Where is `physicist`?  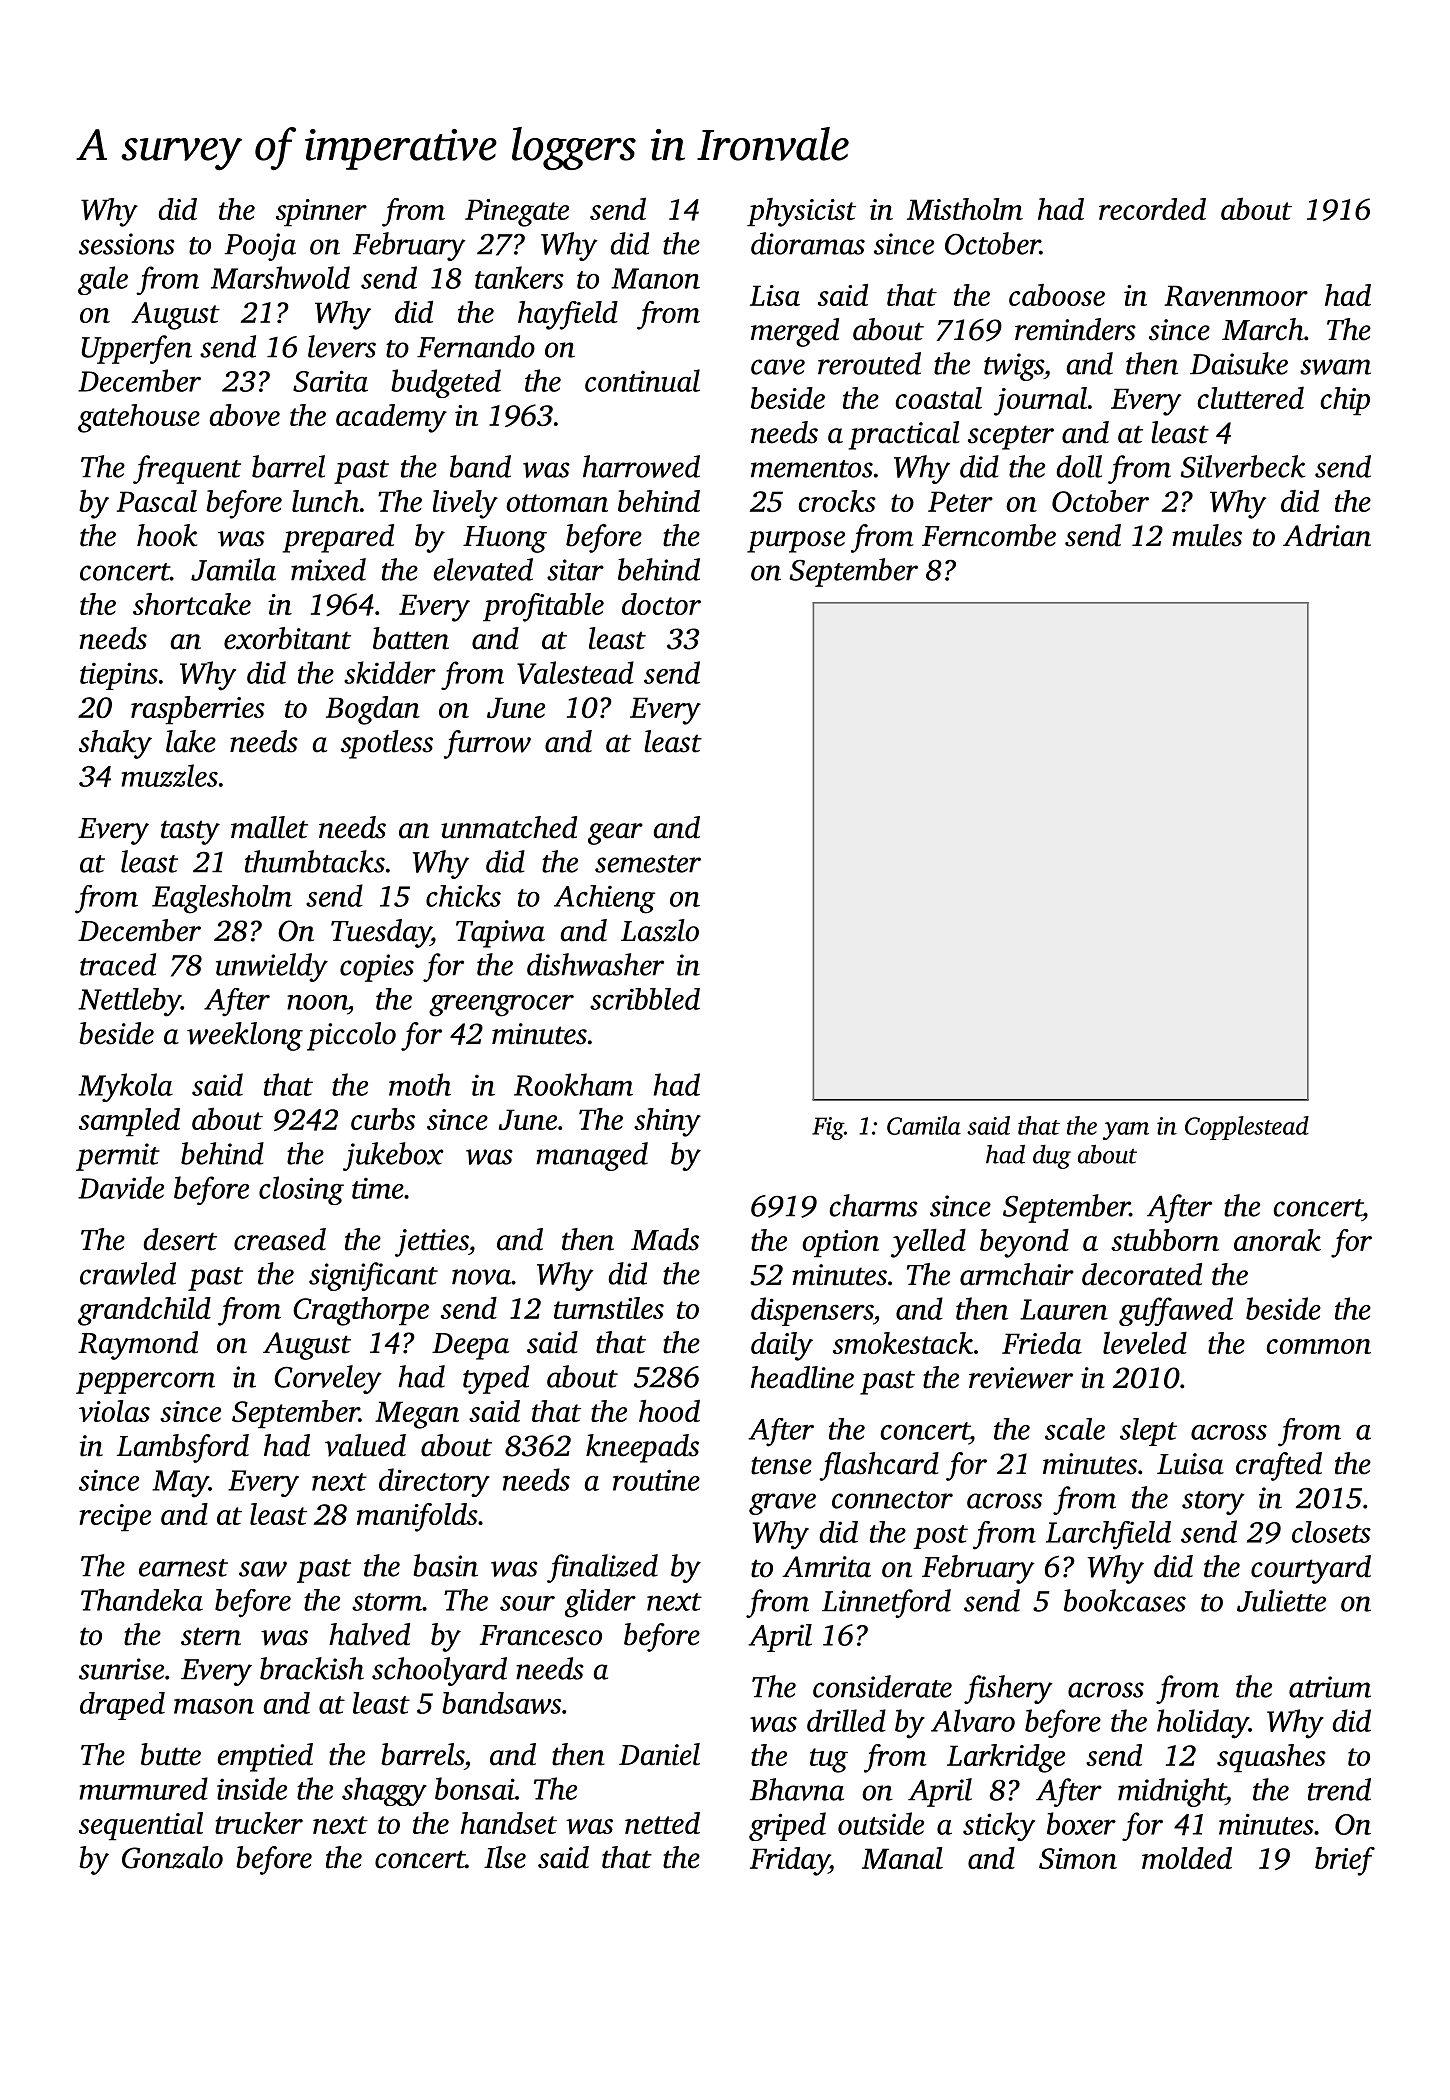
physicist is located at coordinates (801, 212).
